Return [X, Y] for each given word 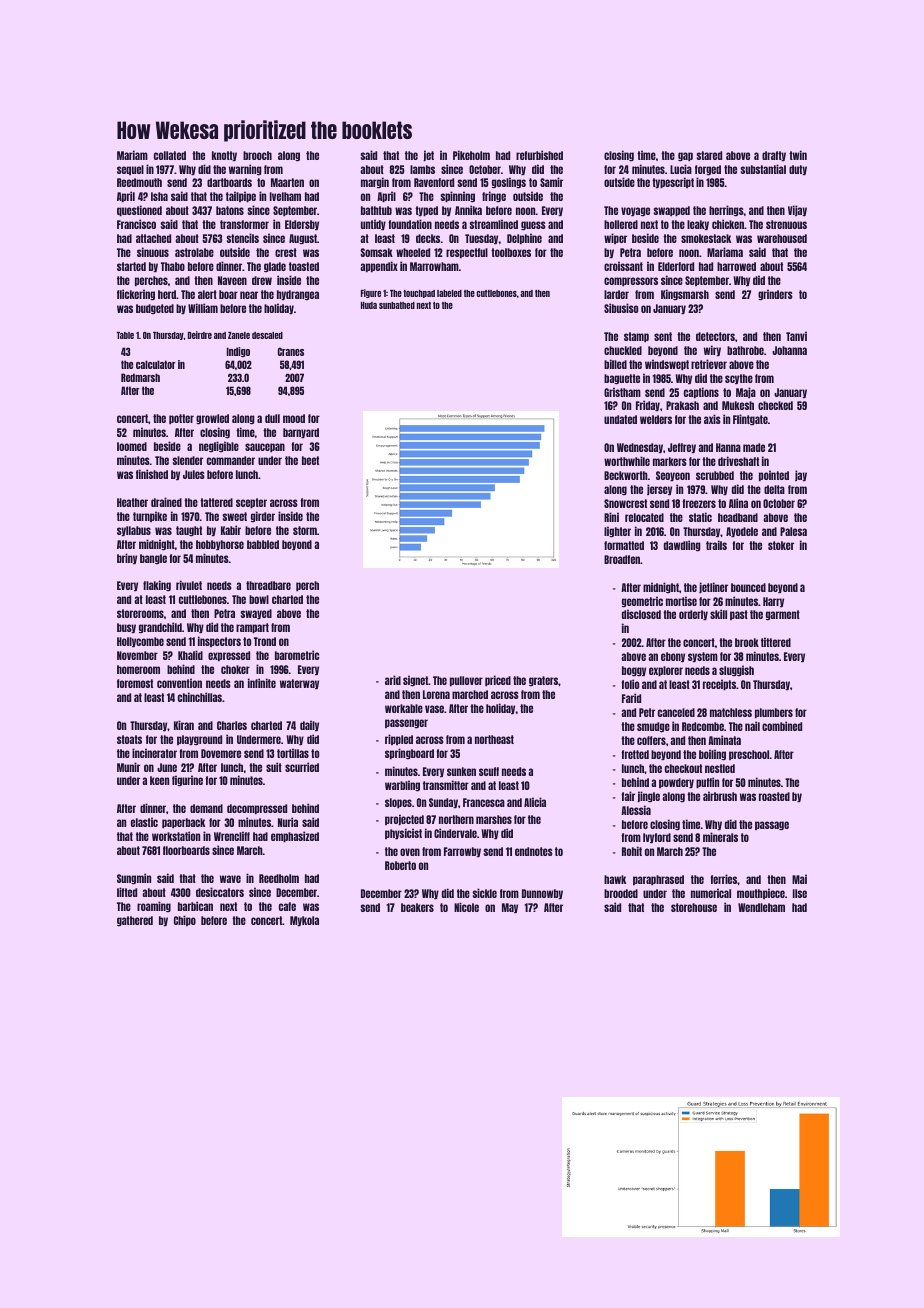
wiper [615, 238]
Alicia [535, 802]
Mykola [304, 921]
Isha [159, 196]
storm [305, 530]
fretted [635, 754]
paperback [183, 823]
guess [533, 226]
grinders [775, 295]
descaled [267, 335]
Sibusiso [621, 308]
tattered [216, 502]
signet [416, 681]
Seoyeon [673, 476]
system [703, 657]
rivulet [189, 585]
